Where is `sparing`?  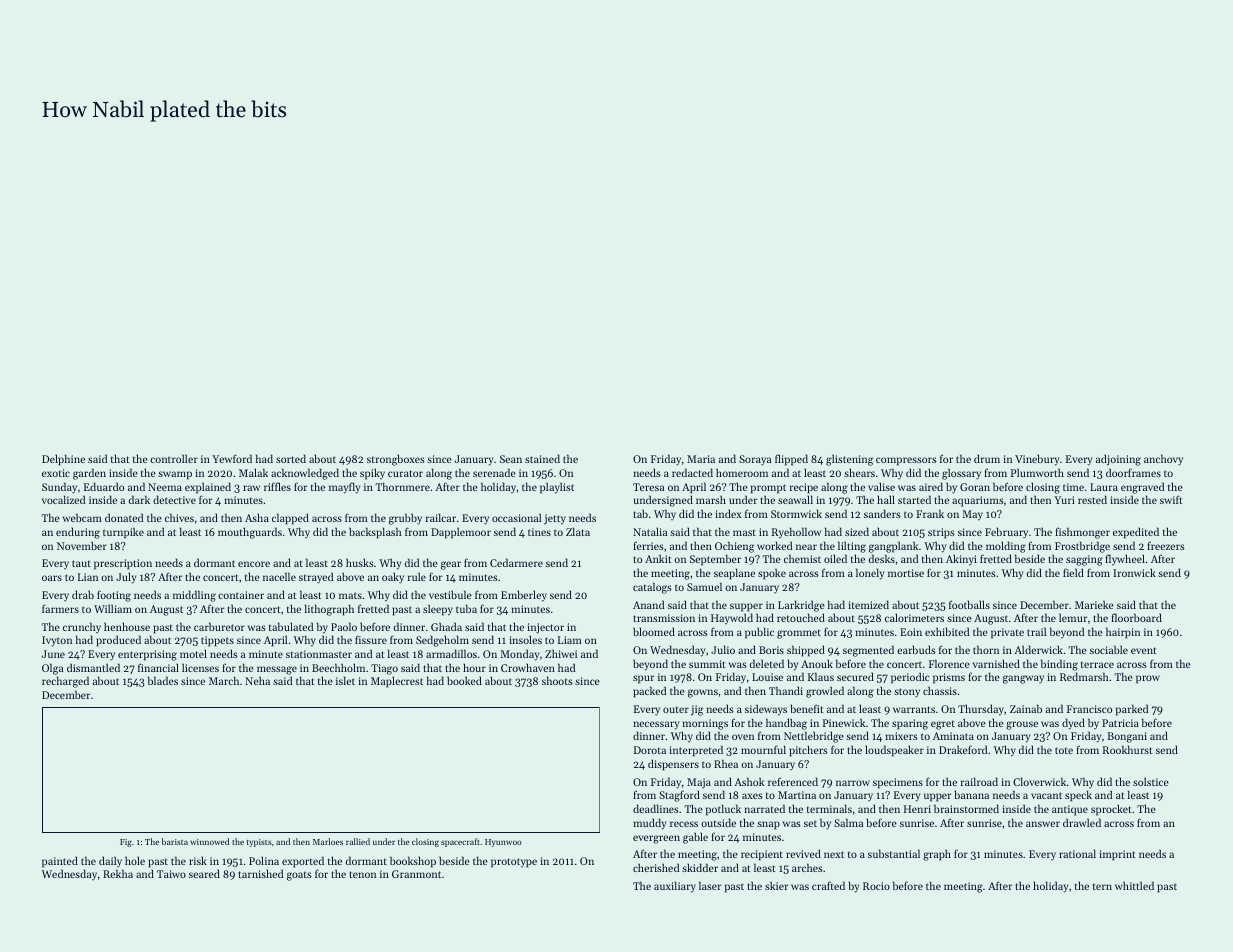 sparing is located at coordinates (910, 724).
